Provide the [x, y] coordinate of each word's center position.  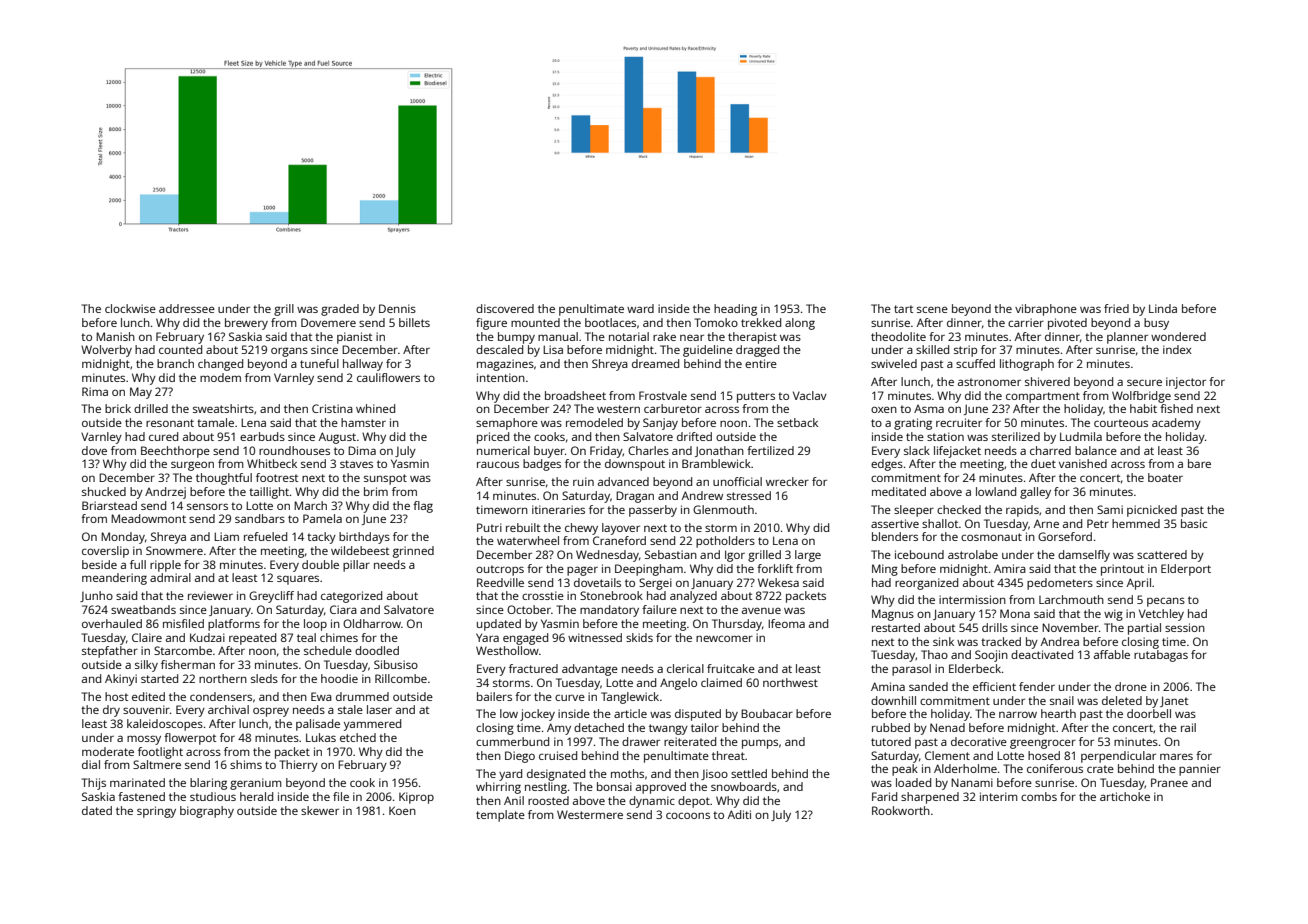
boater [1165, 477]
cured [163, 436]
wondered [1178, 336]
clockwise [130, 308]
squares [298, 580]
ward [640, 308]
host [116, 696]
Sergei [655, 584]
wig [1113, 615]
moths [627, 773]
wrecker [787, 481]
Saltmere [157, 764]
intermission [972, 599]
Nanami [972, 782]
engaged [525, 639]
